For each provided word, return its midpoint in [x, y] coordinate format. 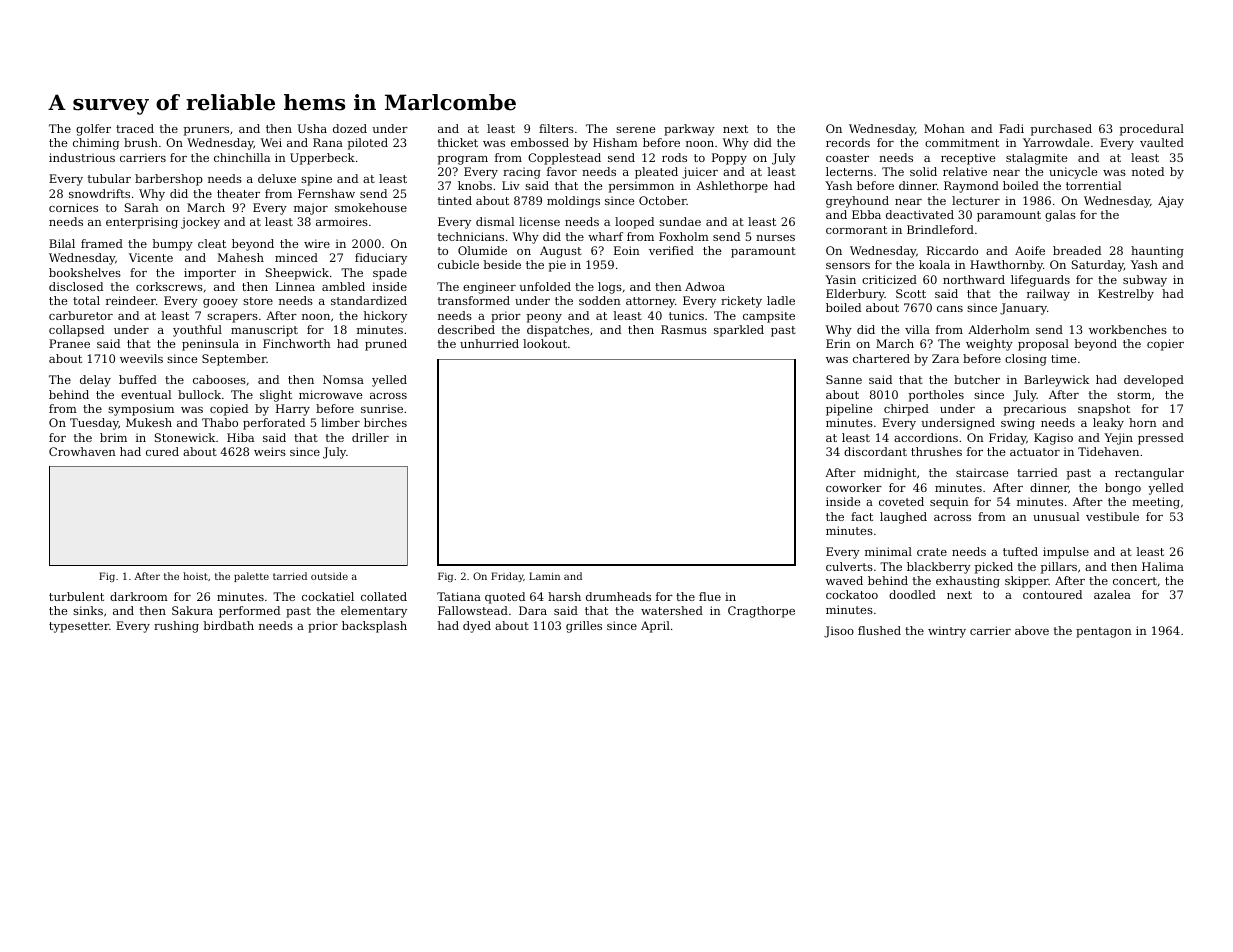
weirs [270, 451]
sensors [848, 266]
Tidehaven [1108, 451]
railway [1048, 295]
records [848, 142]
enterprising [142, 223]
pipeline [849, 410]
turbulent [76, 596]
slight [276, 396]
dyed [477, 627]
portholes [936, 396]
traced [135, 128]
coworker [854, 487]
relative [965, 171]
